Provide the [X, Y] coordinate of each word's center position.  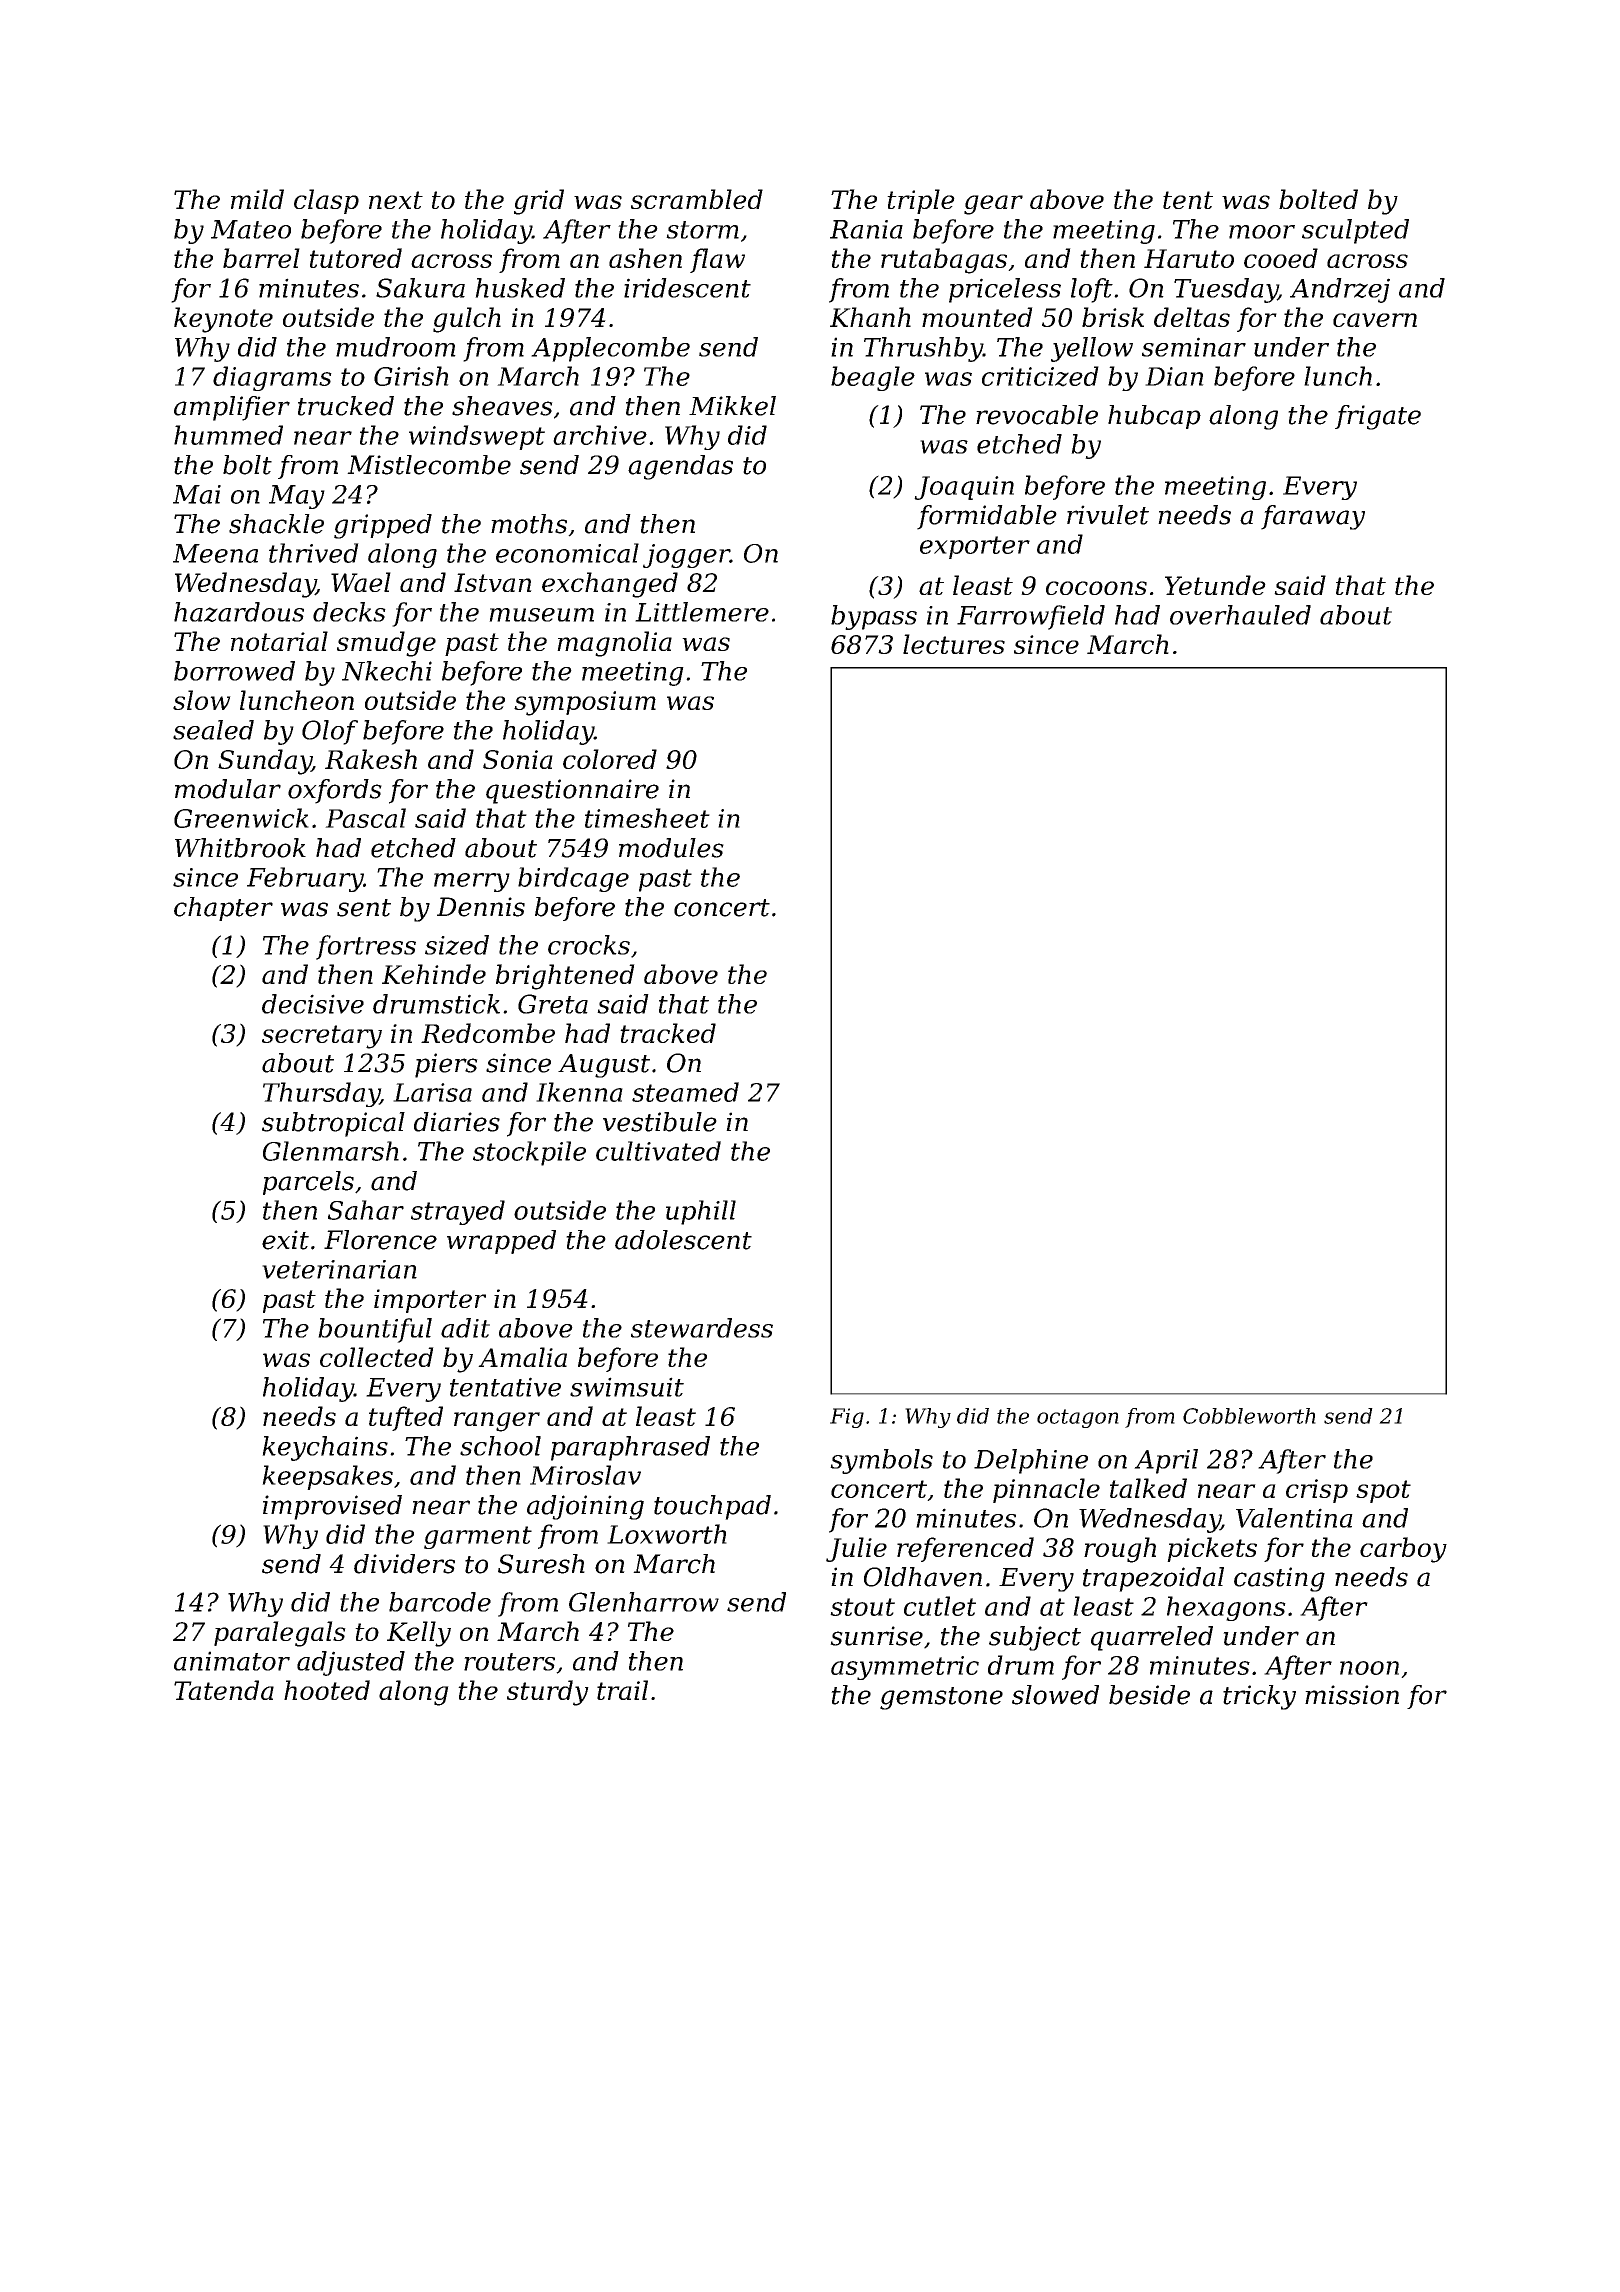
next [396, 200]
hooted [327, 1690]
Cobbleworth [1249, 1416]
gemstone [941, 1698]
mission [1352, 1695]
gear [993, 205]
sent [364, 908]
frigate [1378, 417]
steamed [685, 1092]
